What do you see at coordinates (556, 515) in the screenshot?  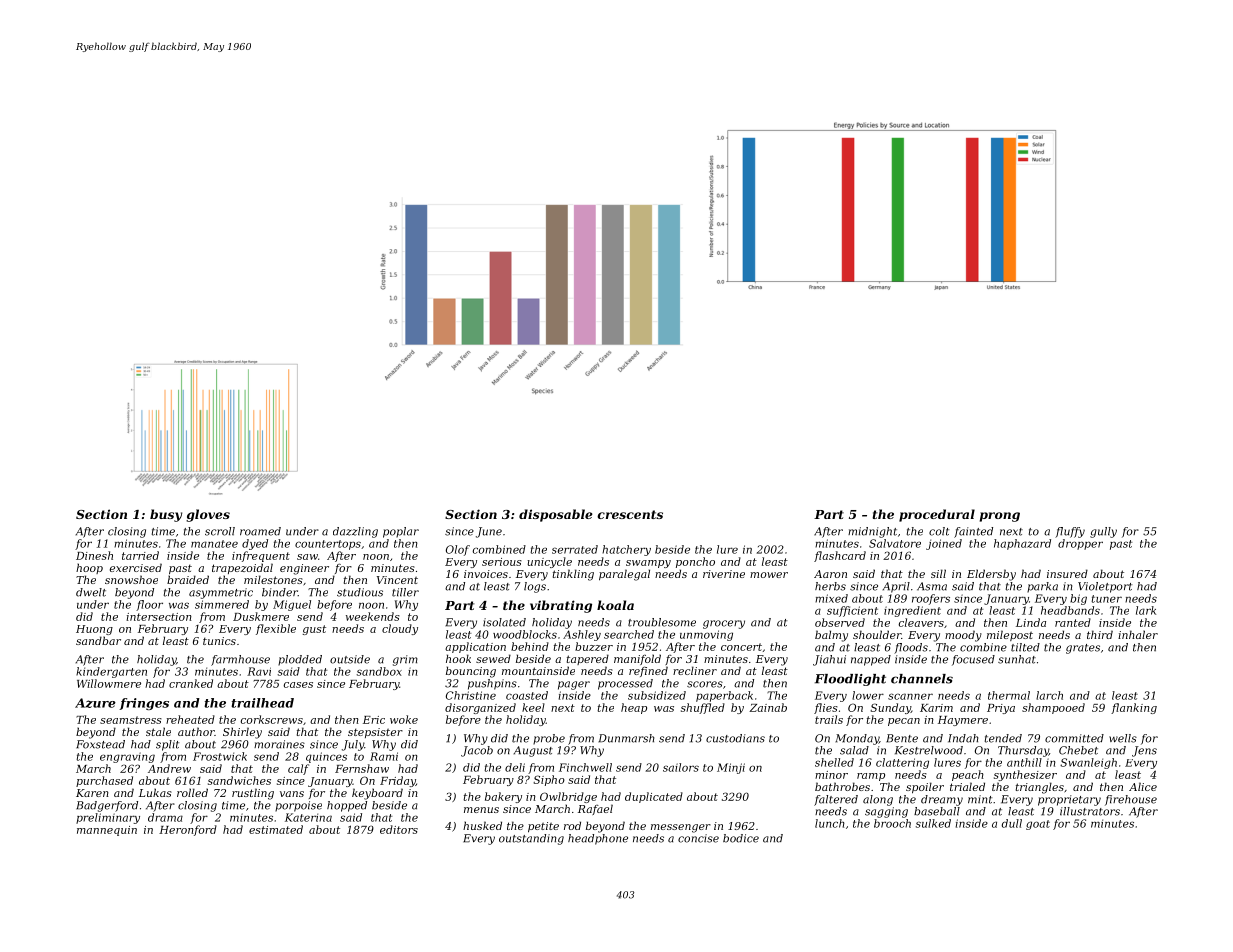 I see `disposable` at bounding box center [556, 515].
